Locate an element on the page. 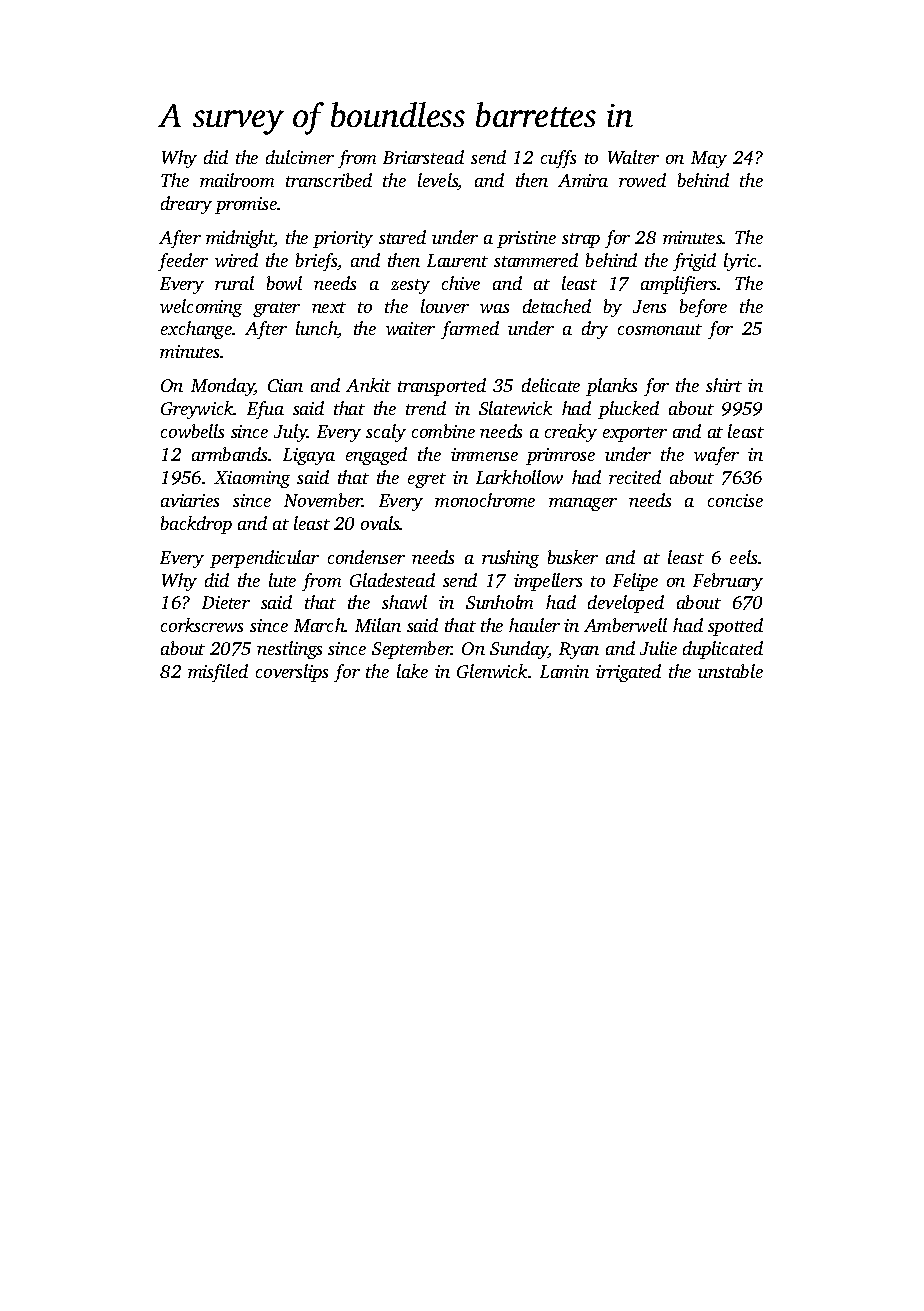  Walter is located at coordinates (633, 157).
